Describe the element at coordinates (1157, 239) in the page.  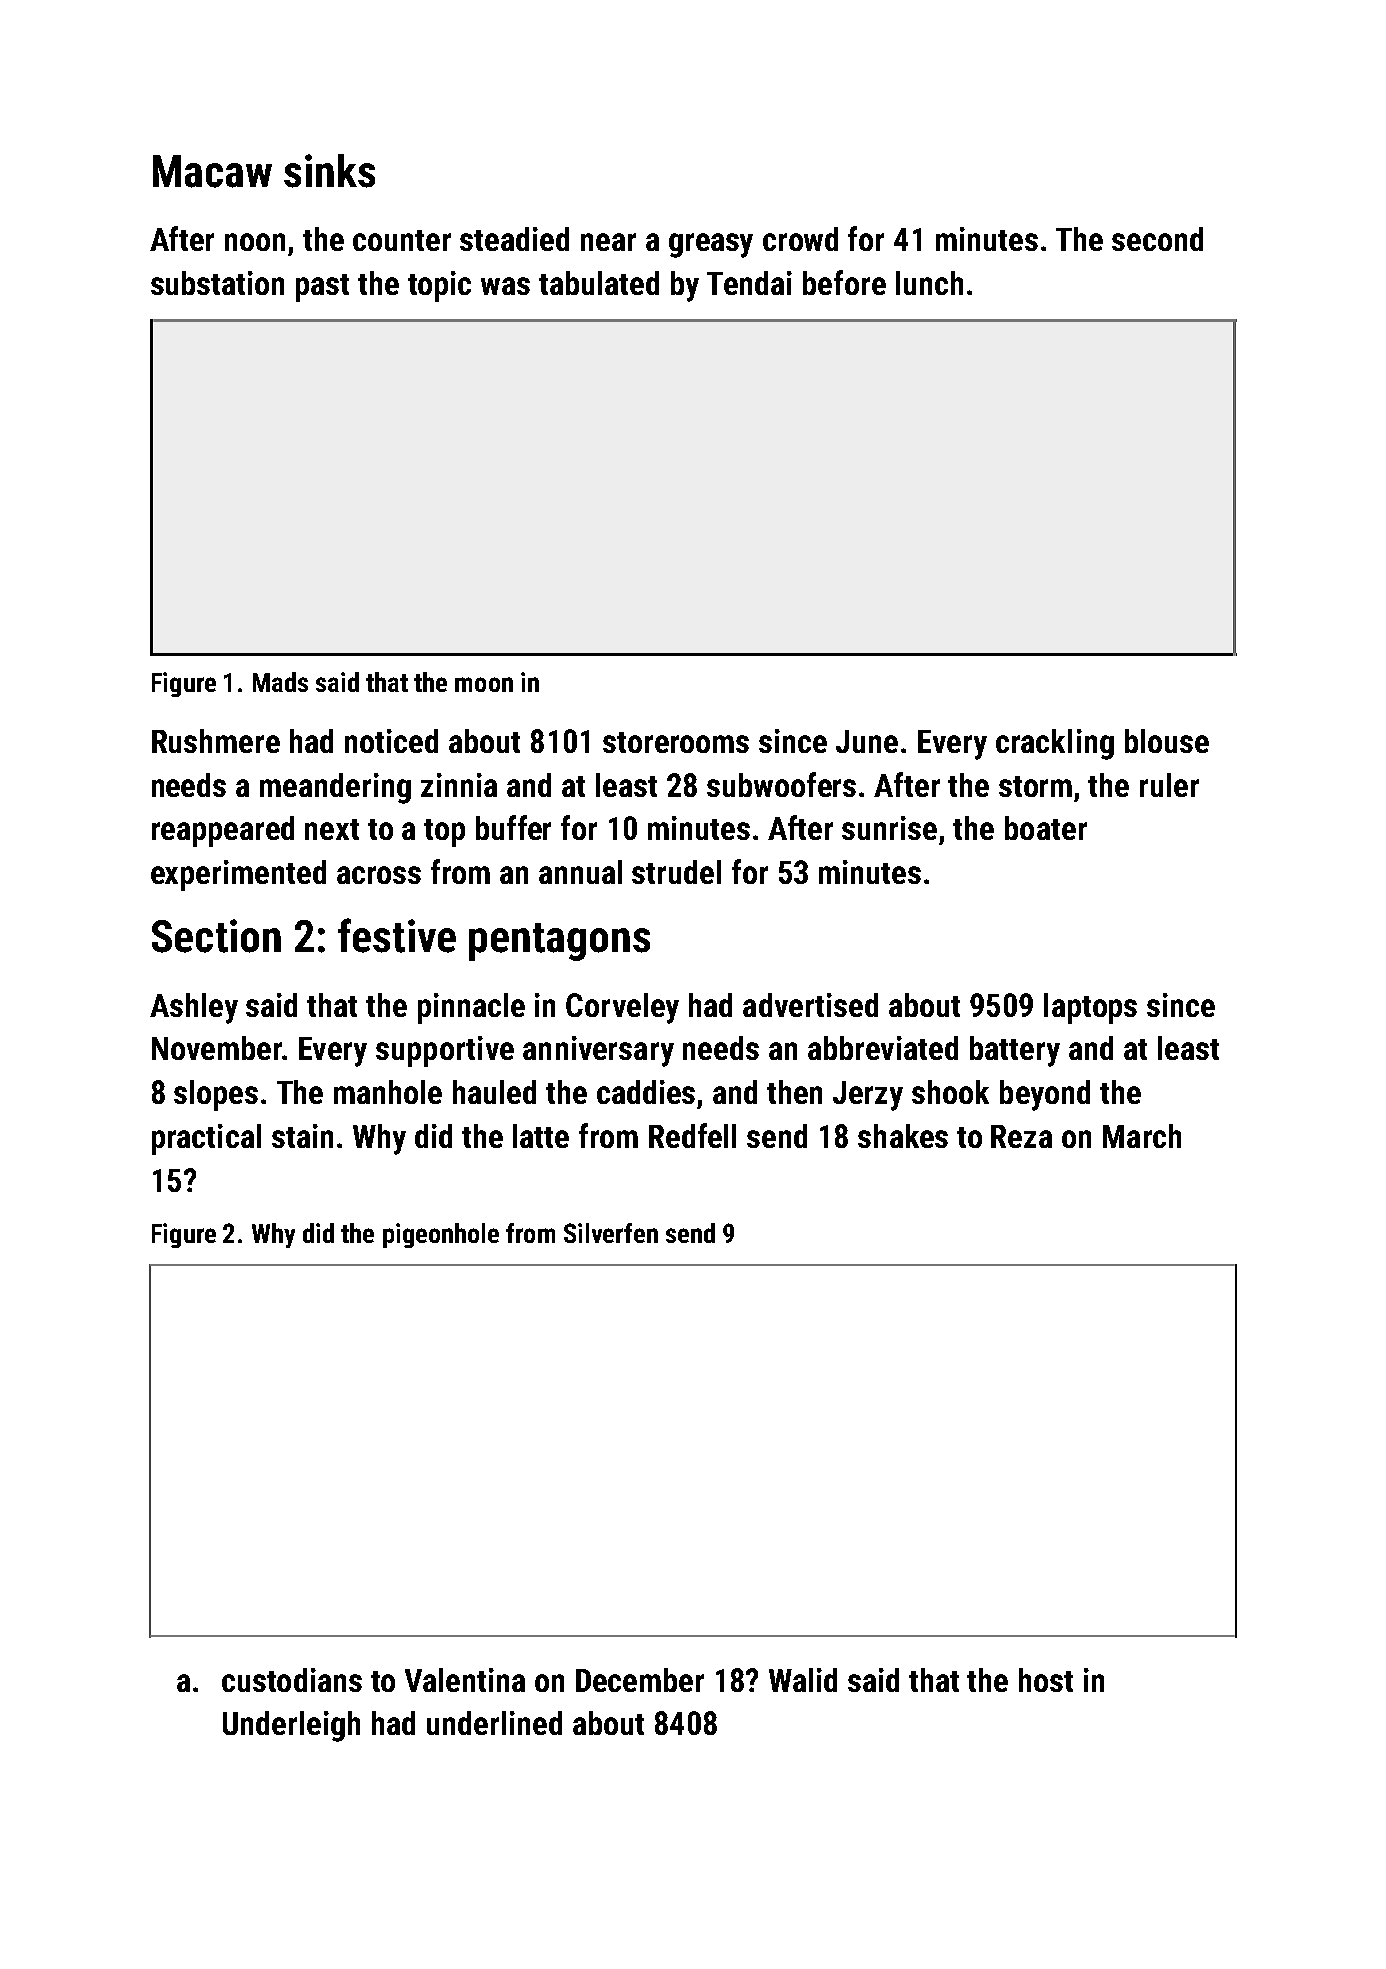
I see `second` at that location.
